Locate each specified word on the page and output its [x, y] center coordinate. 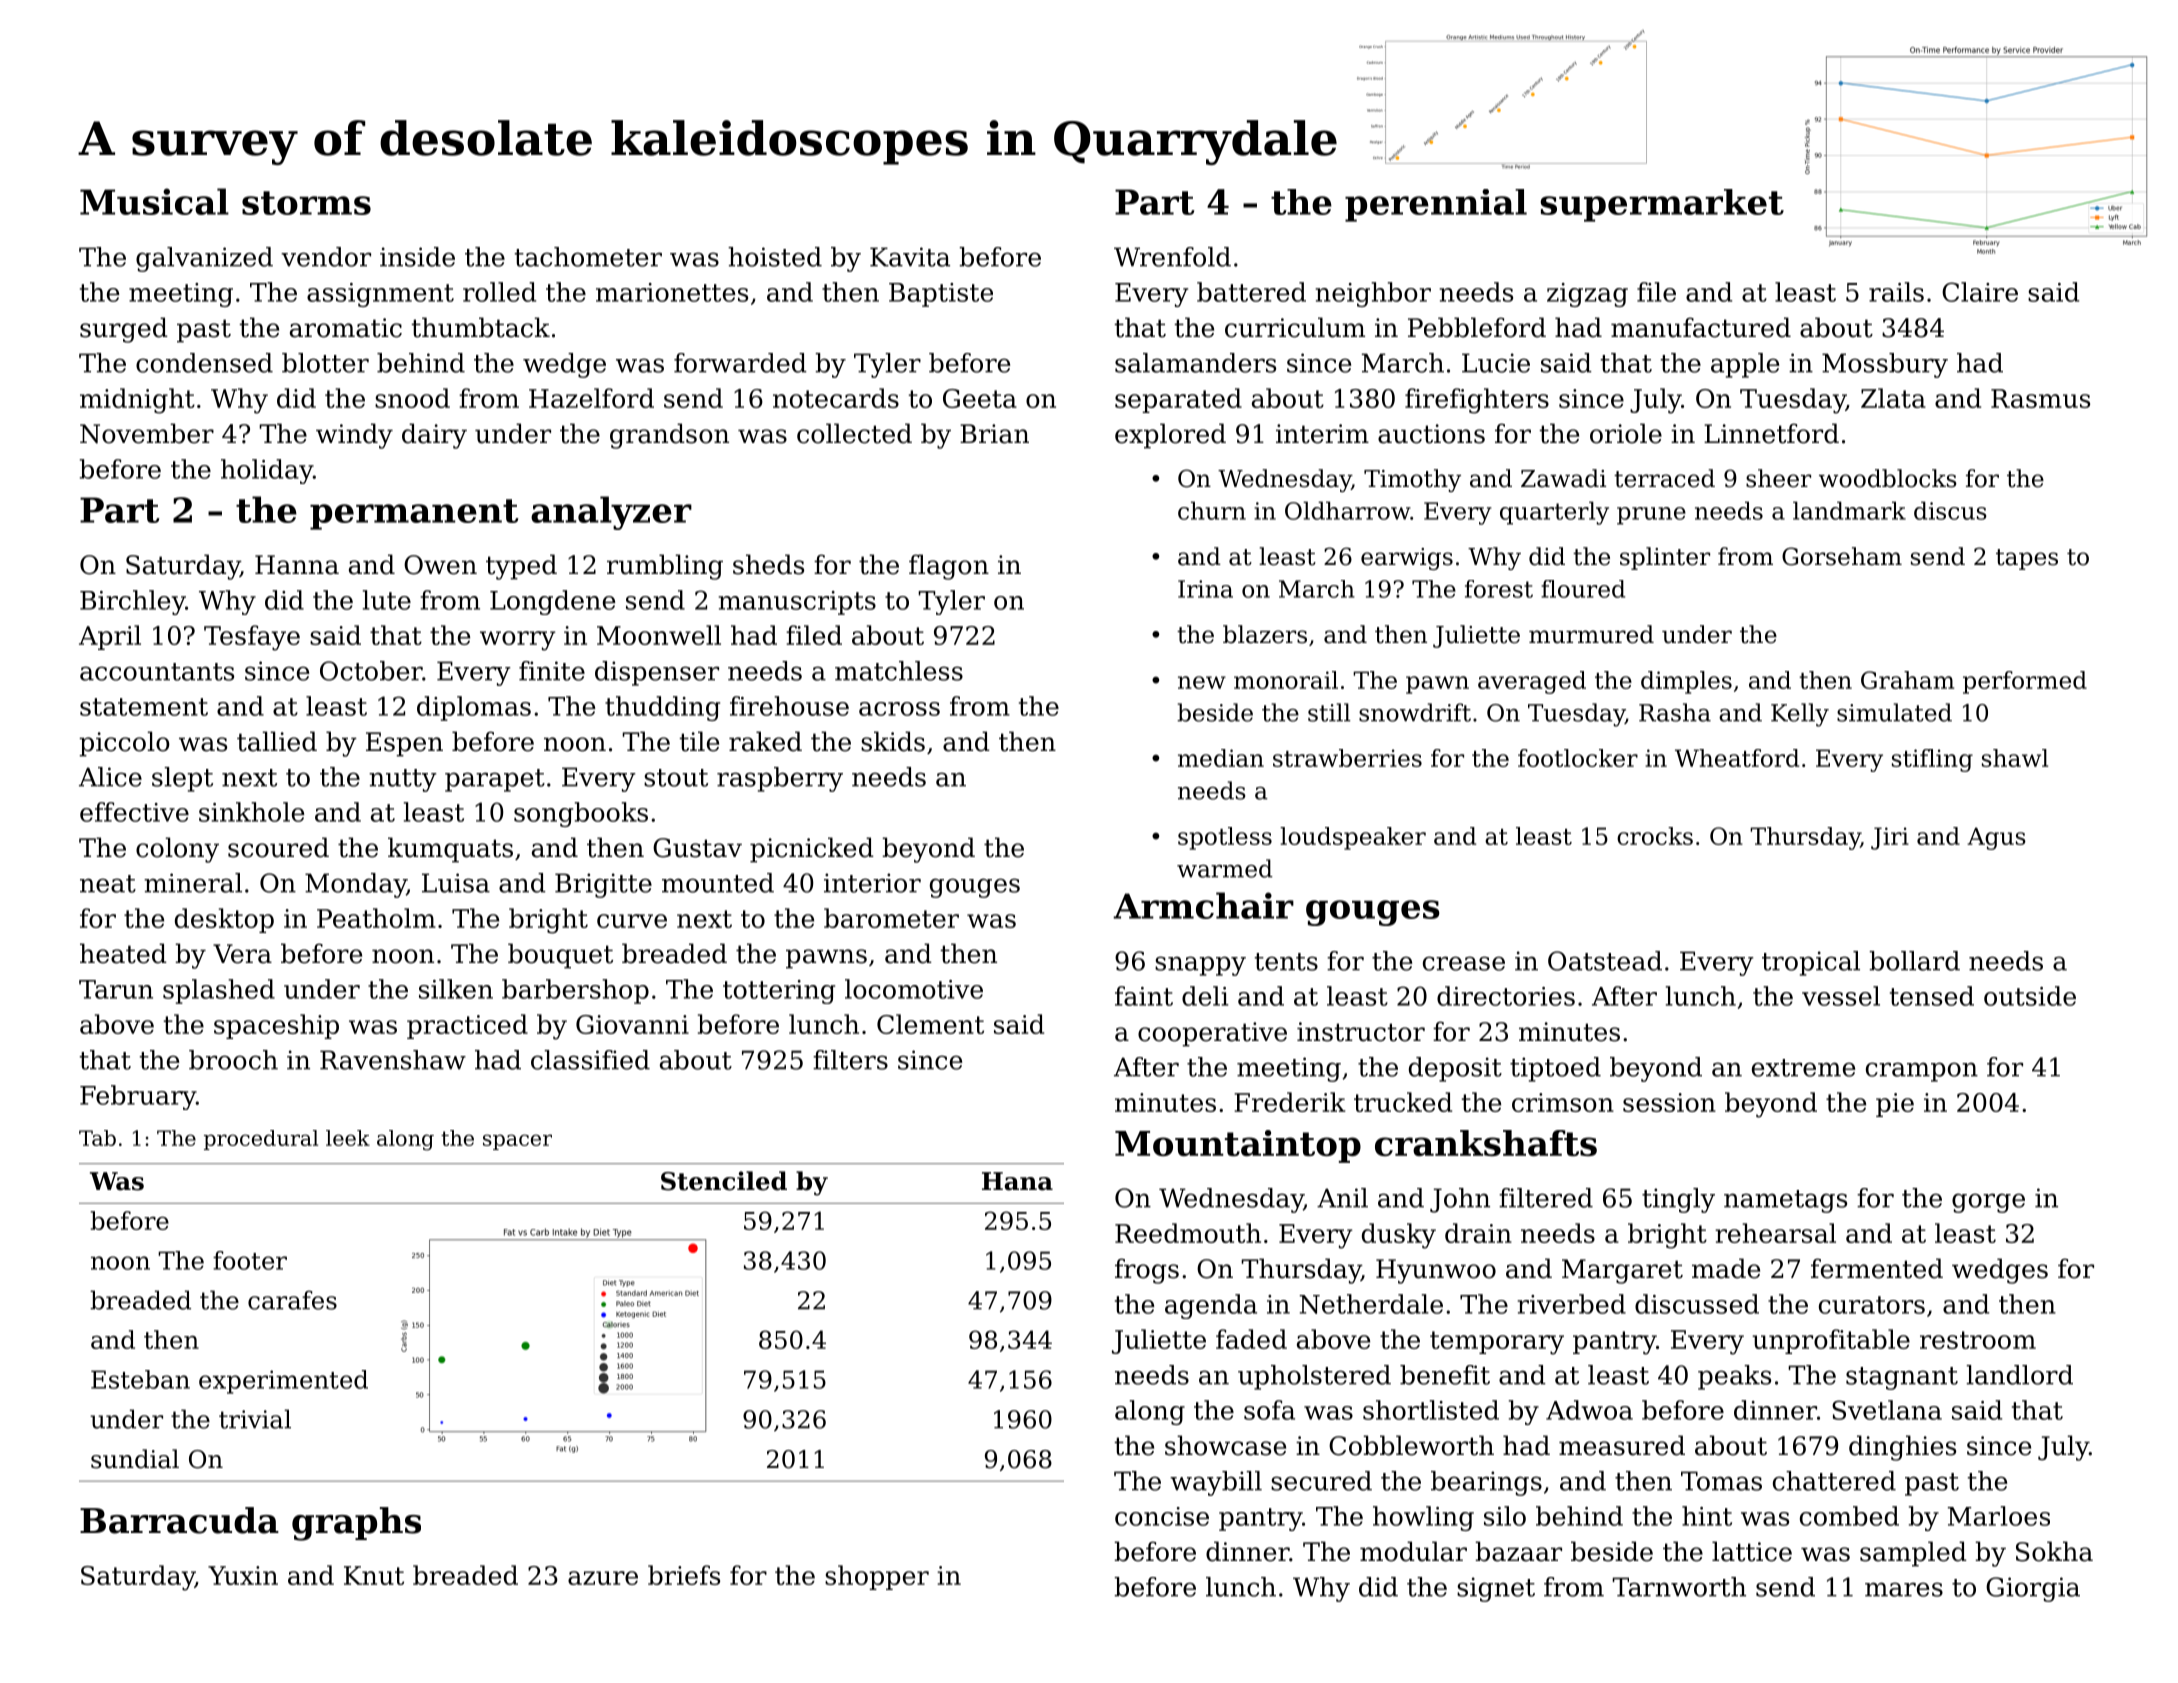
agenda [1211, 1306]
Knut [374, 1575]
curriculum [1295, 327]
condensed [204, 363]
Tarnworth [1679, 1587]
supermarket [1662, 205]
